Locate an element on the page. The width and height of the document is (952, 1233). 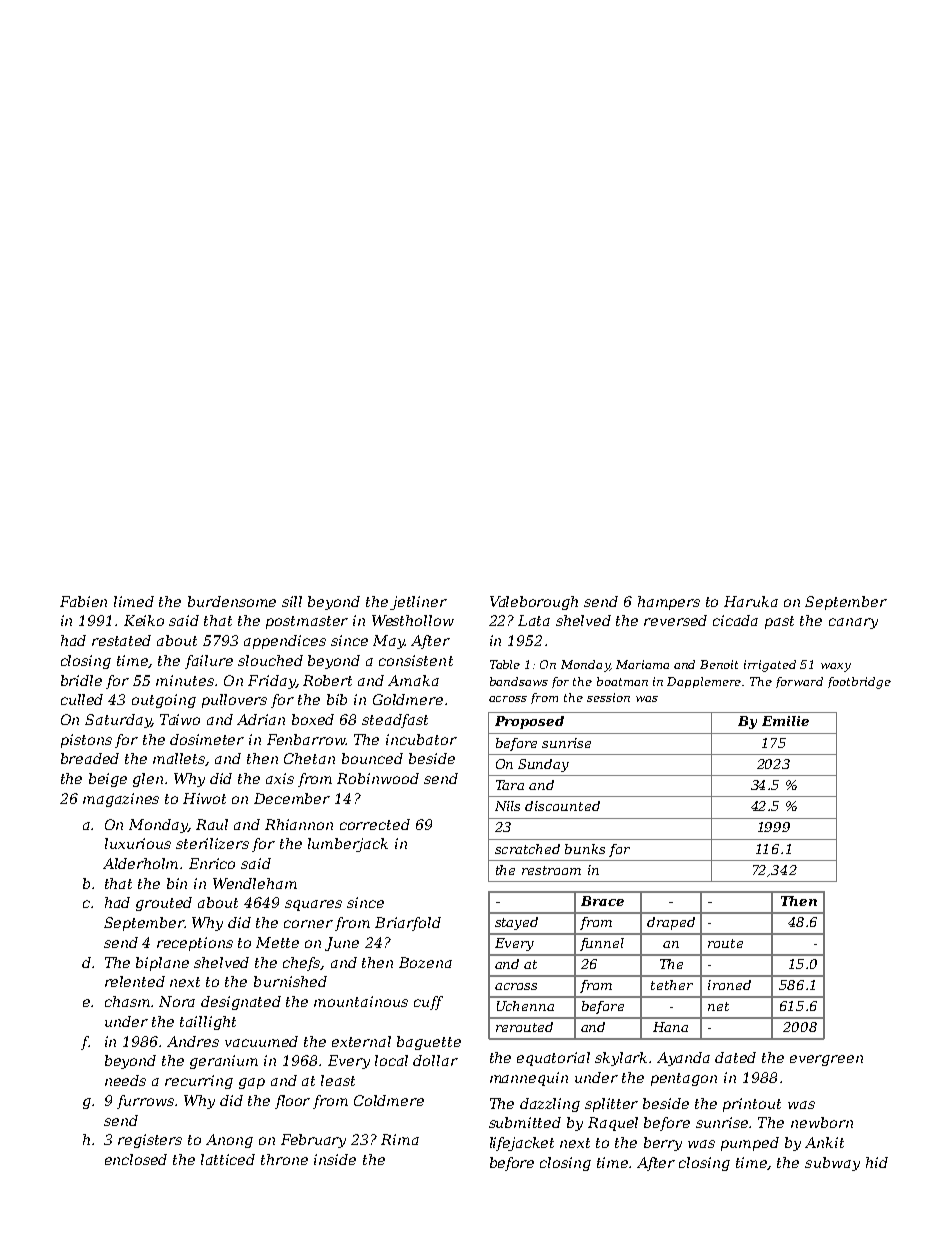
magazines is located at coordinates (121, 800).
